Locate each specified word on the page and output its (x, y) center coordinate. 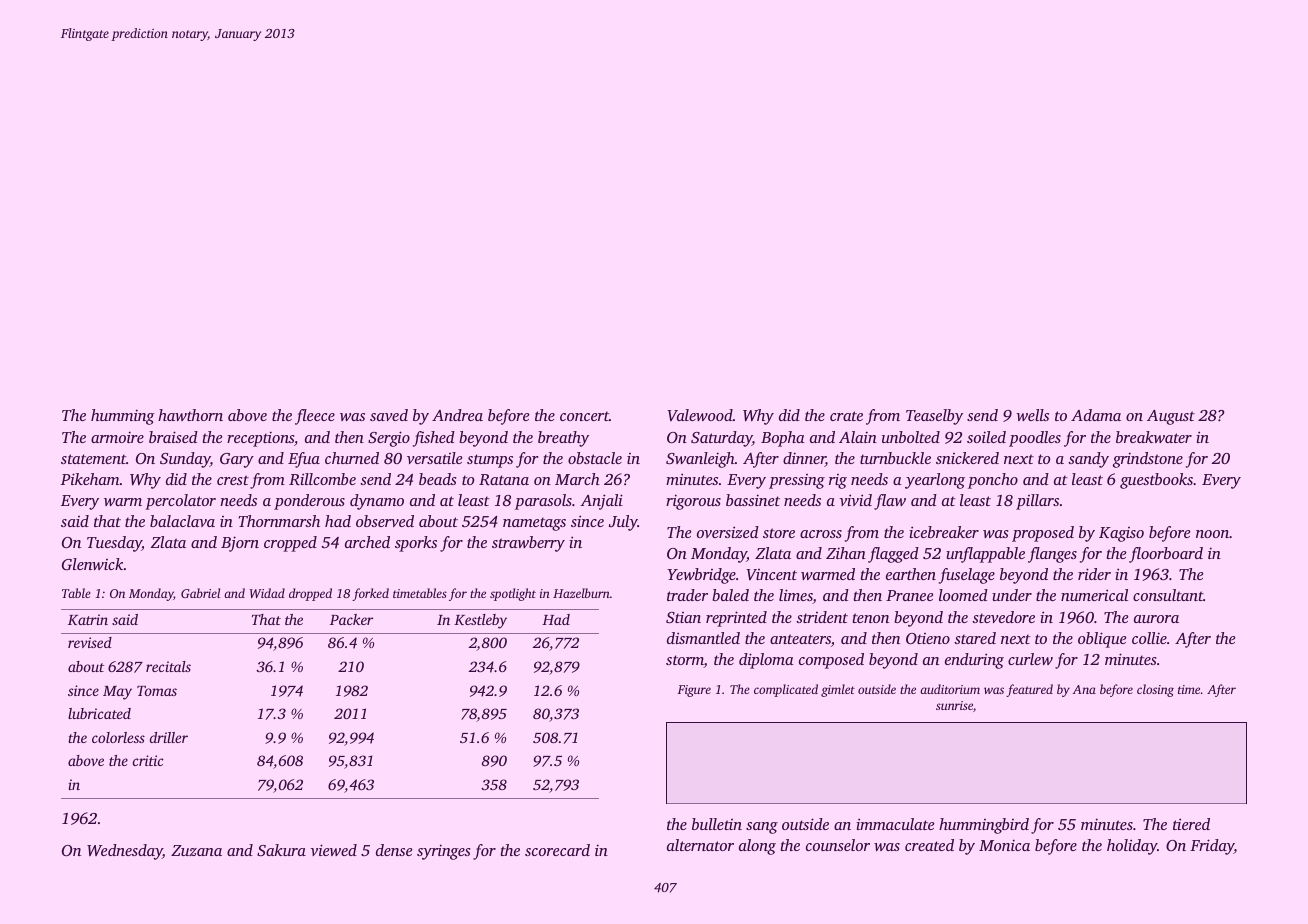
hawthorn (190, 415)
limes (796, 596)
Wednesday (125, 852)
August (1171, 417)
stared (975, 638)
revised (90, 642)
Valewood (700, 415)
